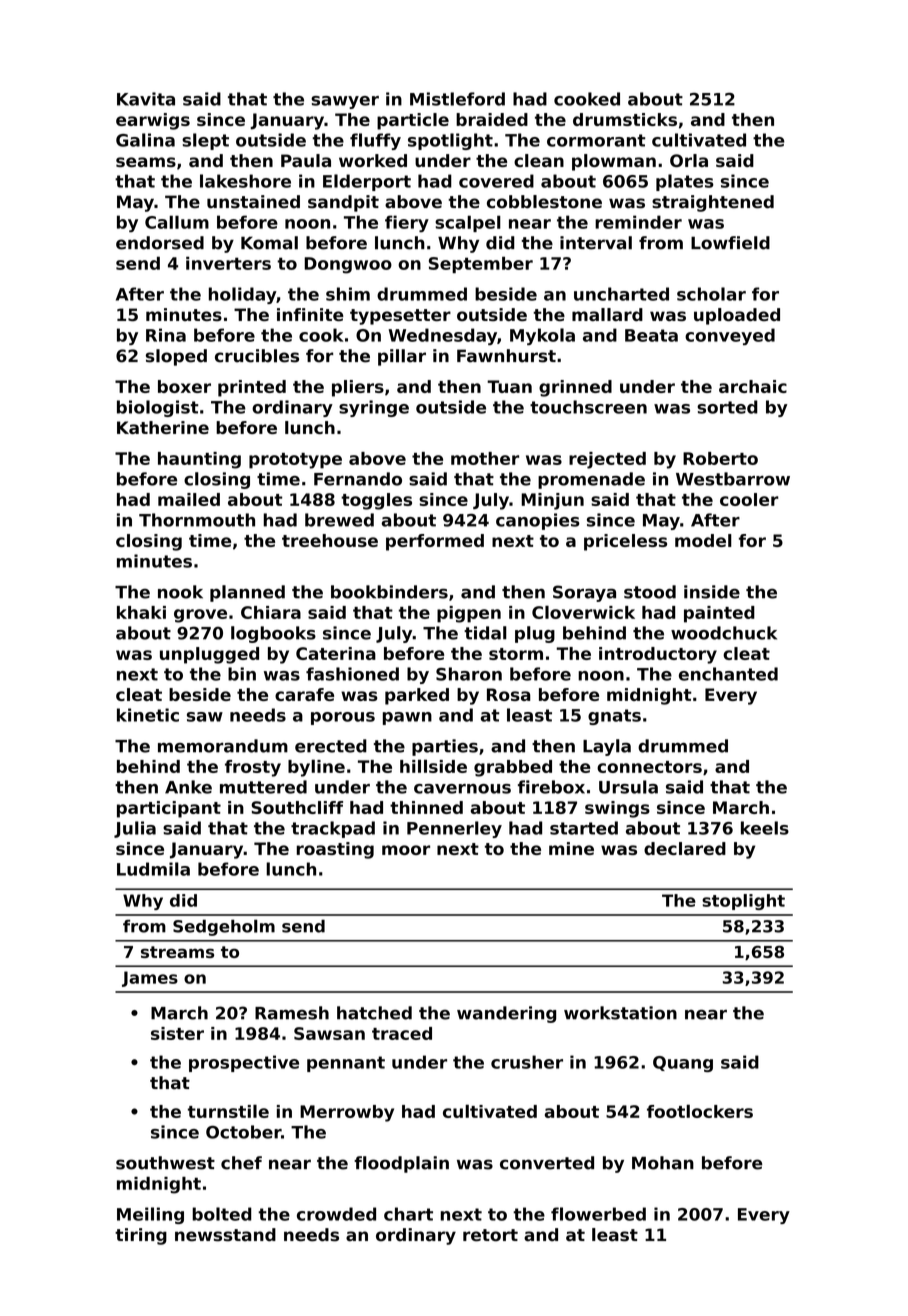  Describe the element at coordinates (228, 263) in the screenshot. I see `inverters` at that location.
